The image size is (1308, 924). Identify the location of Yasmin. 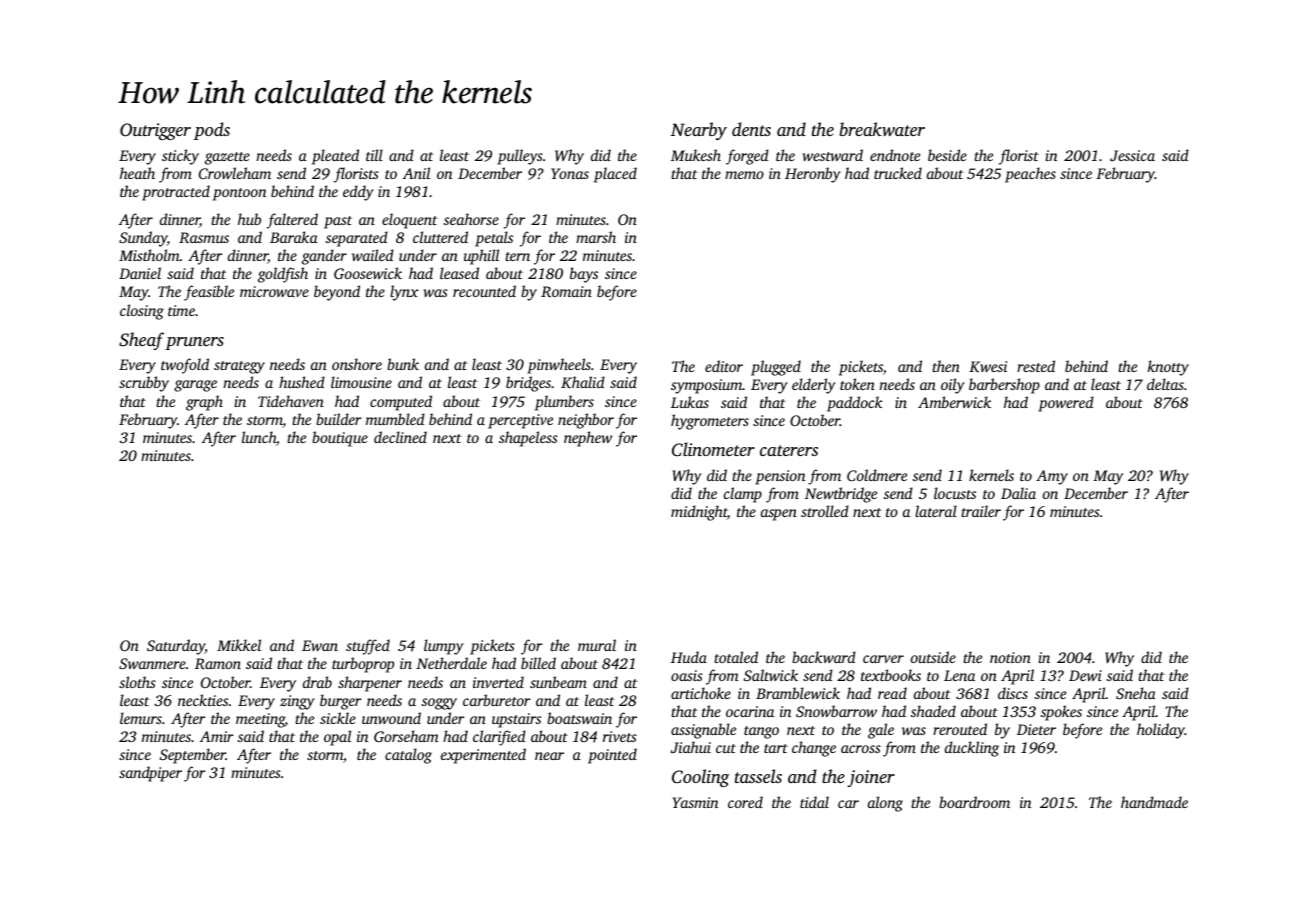
(695, 802).
